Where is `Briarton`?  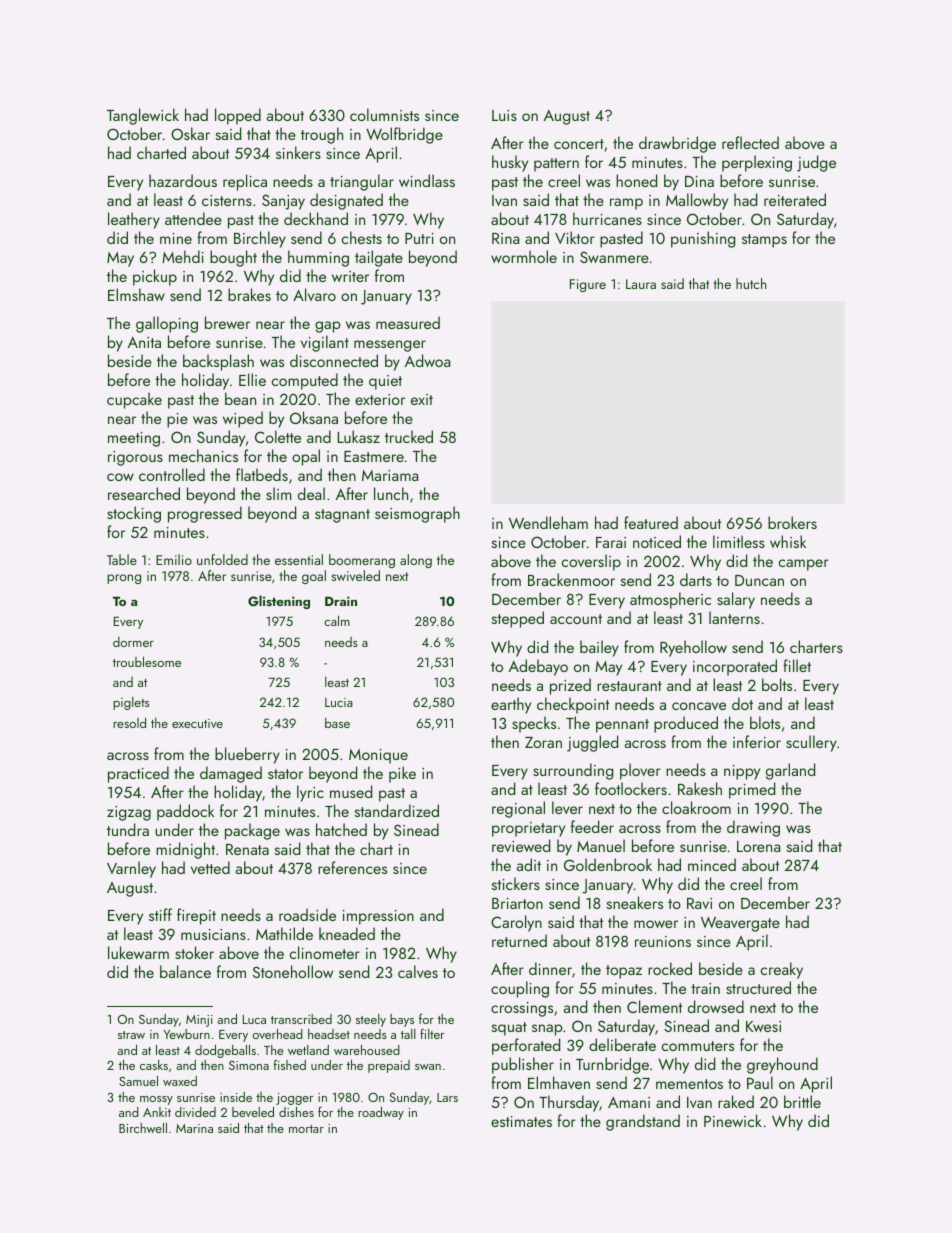 Briarton is located at coordinates (517, 903).
